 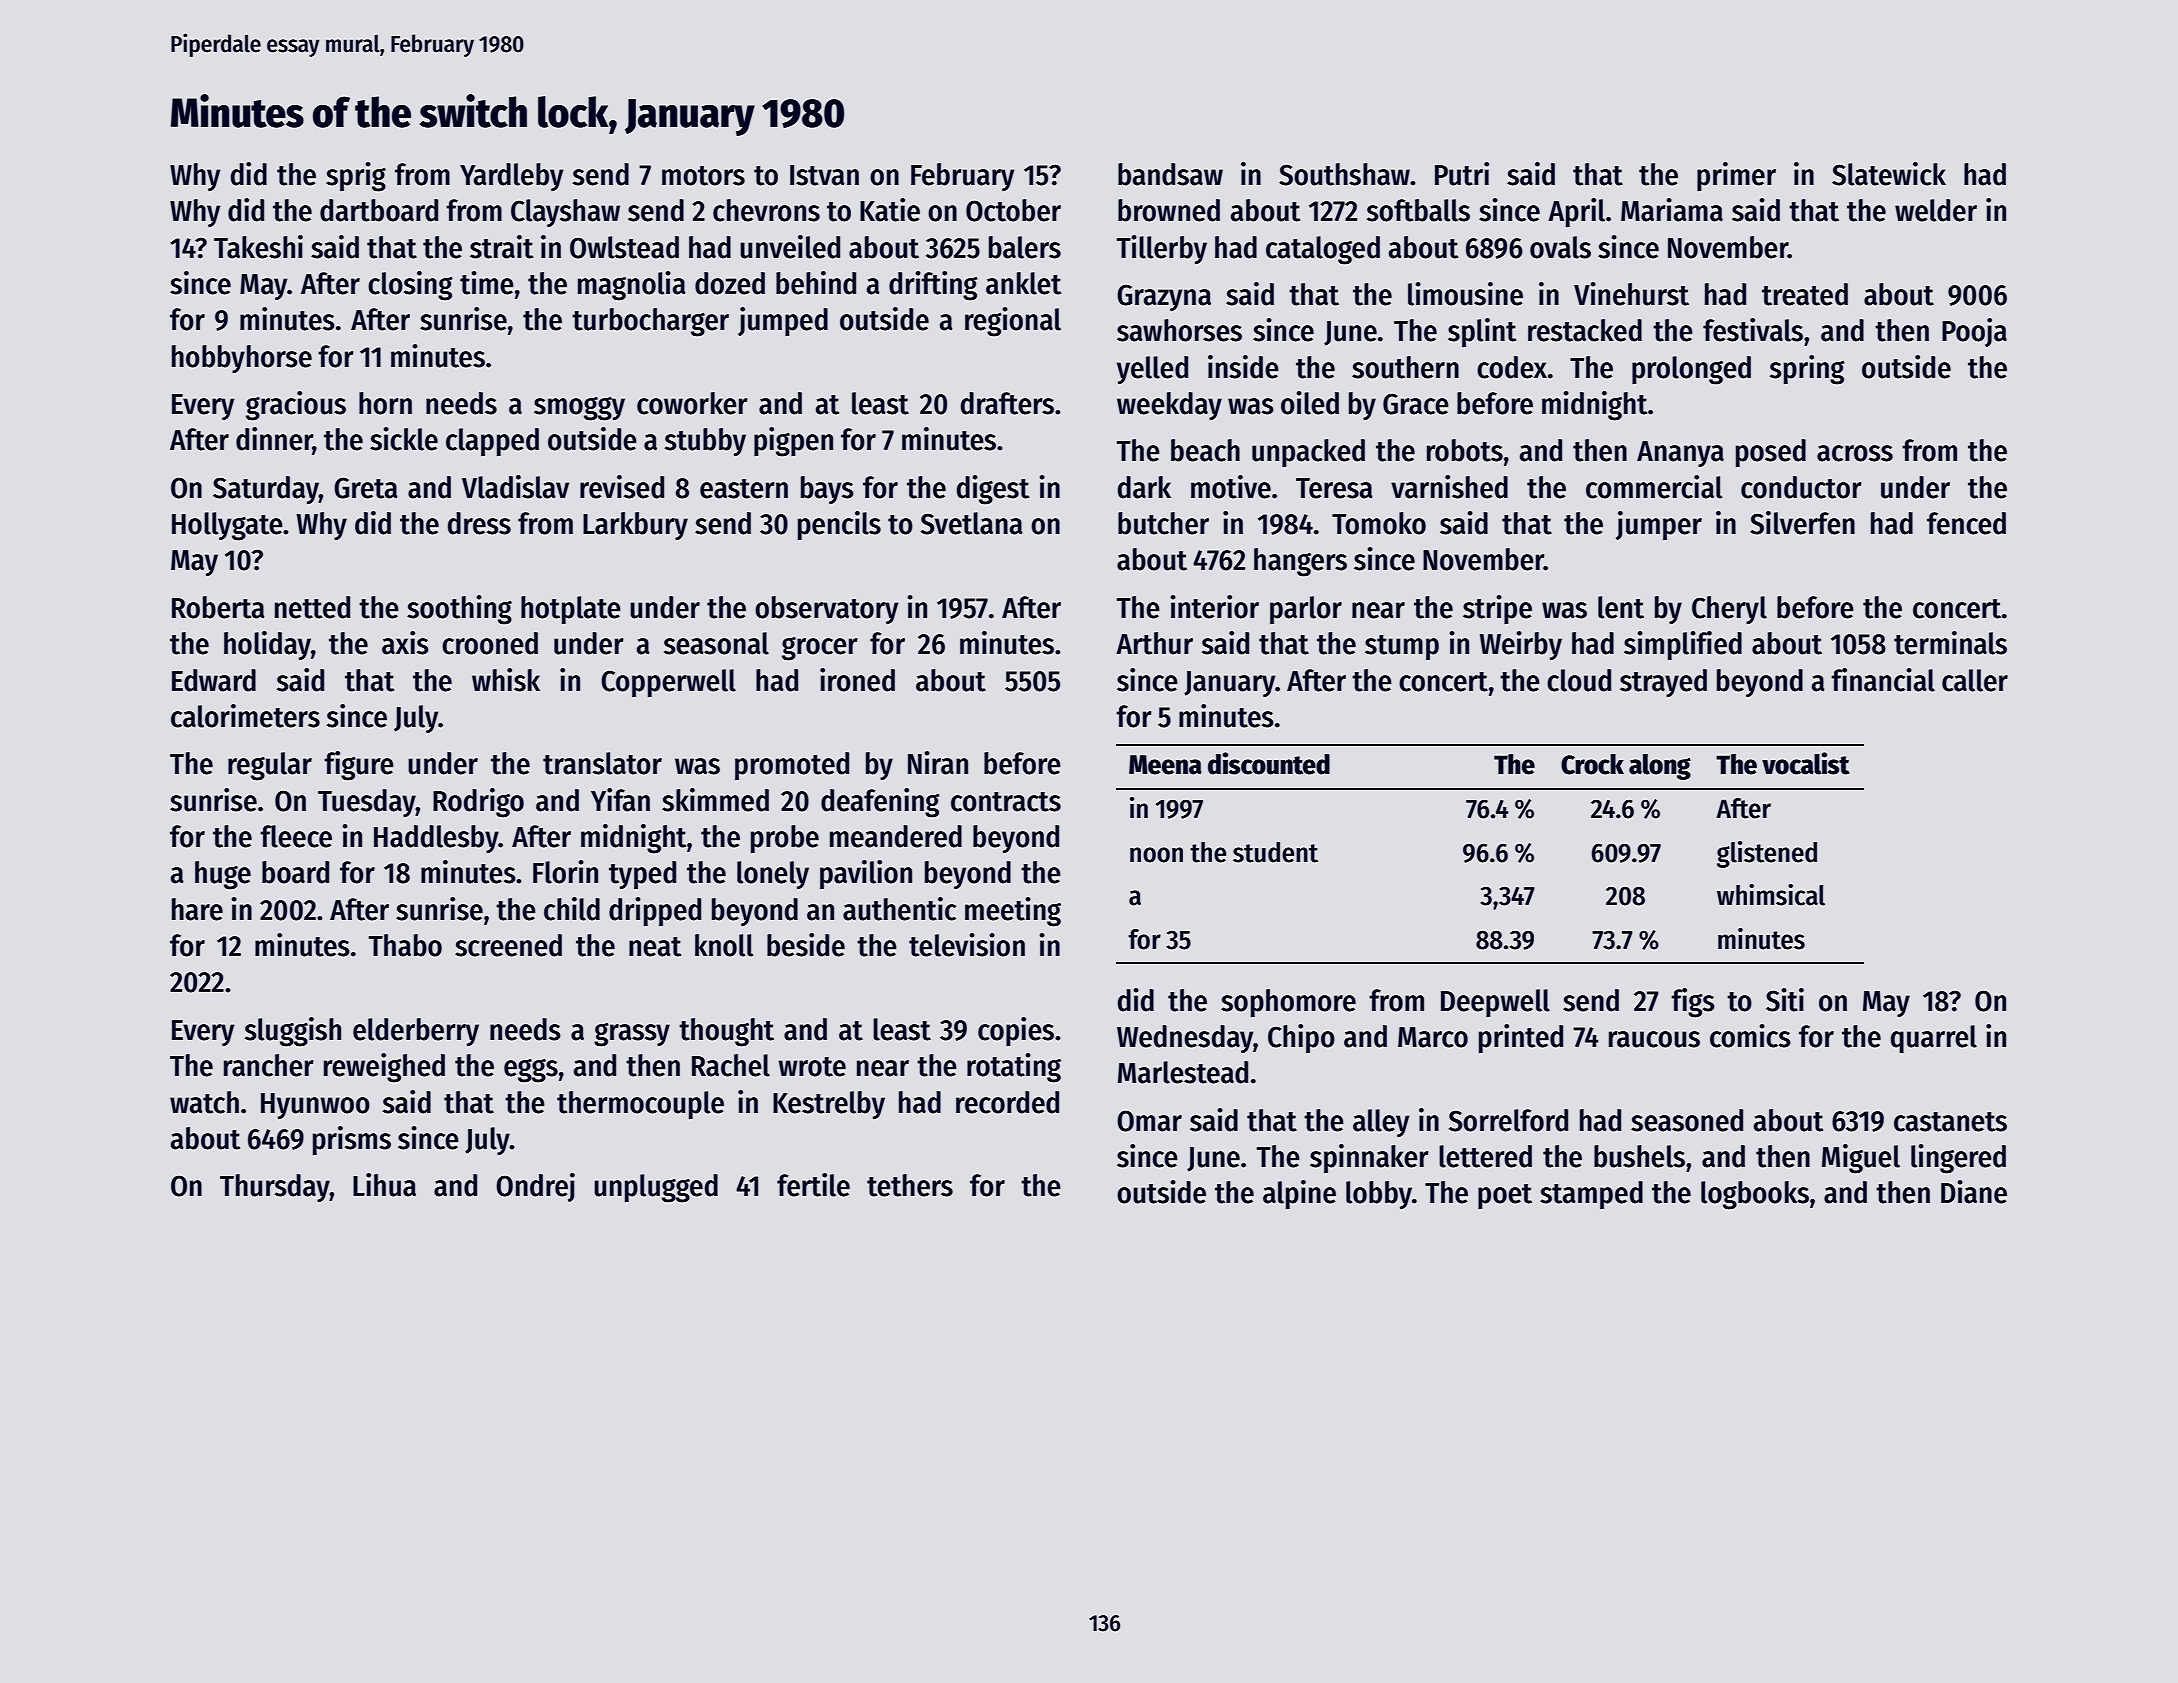 I want to click on interior, so click(x=1215, y=607).
